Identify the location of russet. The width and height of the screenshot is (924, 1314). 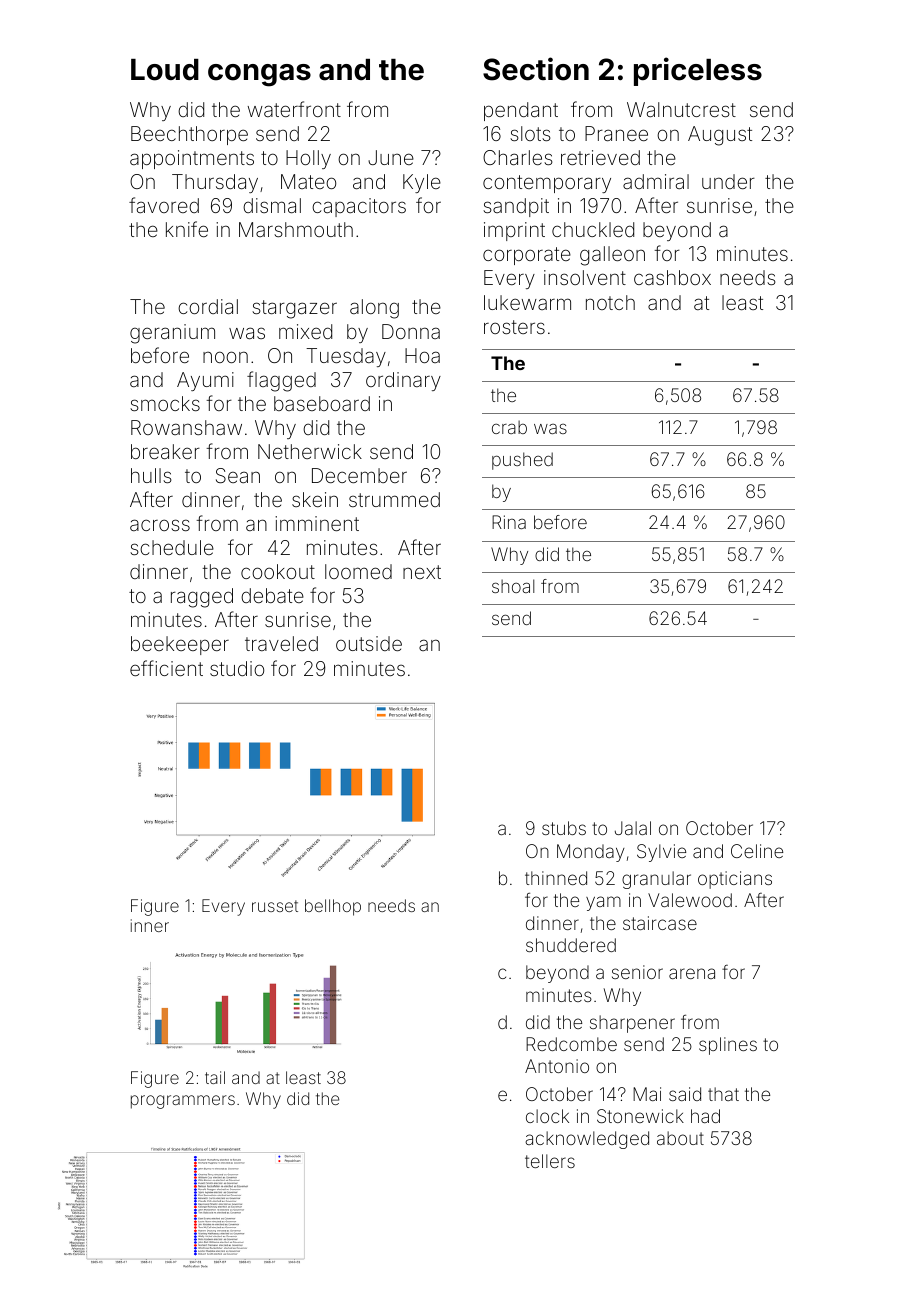
(275, 906).
